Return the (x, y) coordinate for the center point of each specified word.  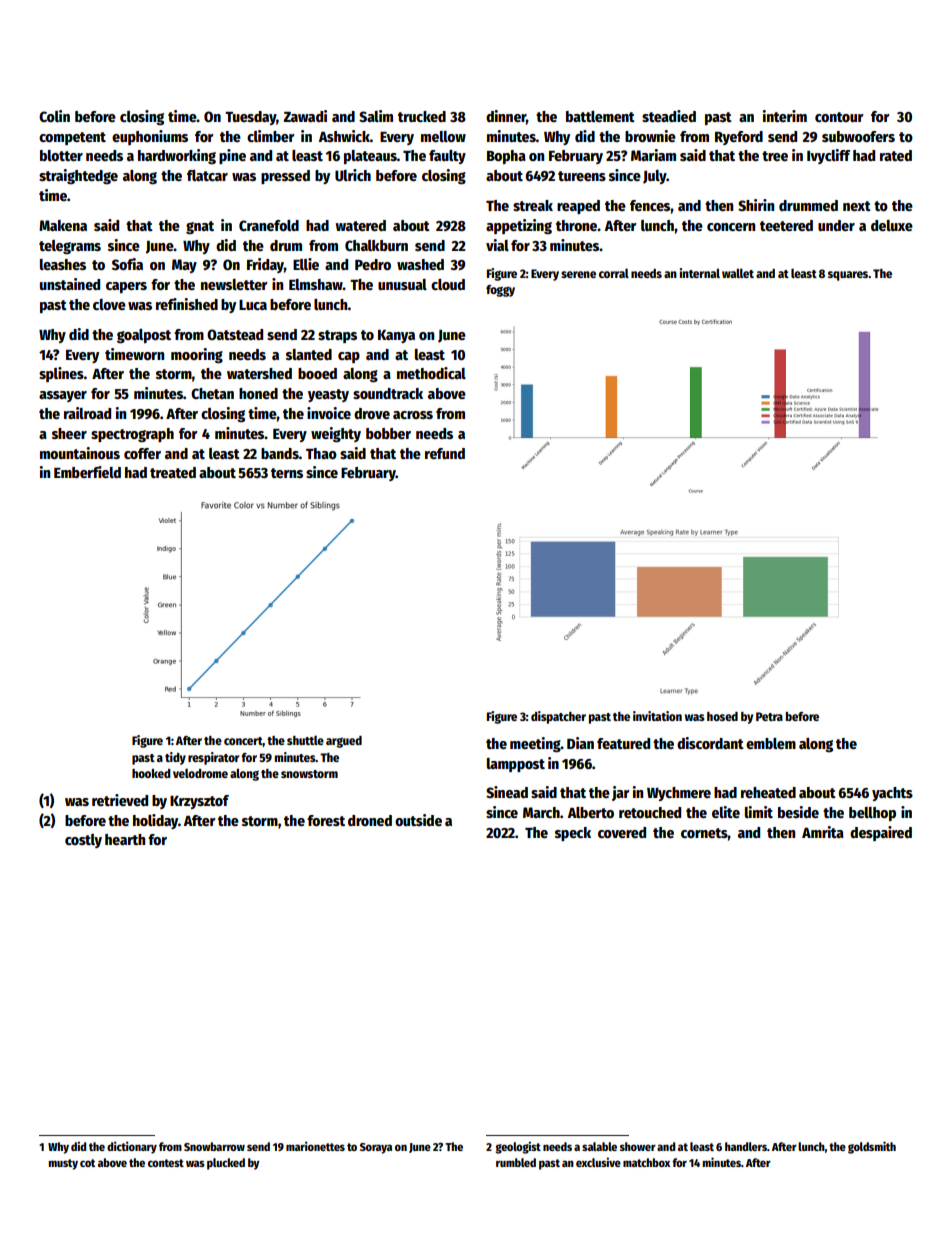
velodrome (200, 773)
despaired (881, 833)
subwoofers (858, 136)
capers (126, 287)
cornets (704, 833)
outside (418, 820)
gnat (200, 227)
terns (287, 473)
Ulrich (353, 175)
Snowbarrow (214, 1146)
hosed (722, 716)
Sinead (507, 792)
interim (784, 116)
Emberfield (87, 472)
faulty (447, 157)
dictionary (132, 1147)
